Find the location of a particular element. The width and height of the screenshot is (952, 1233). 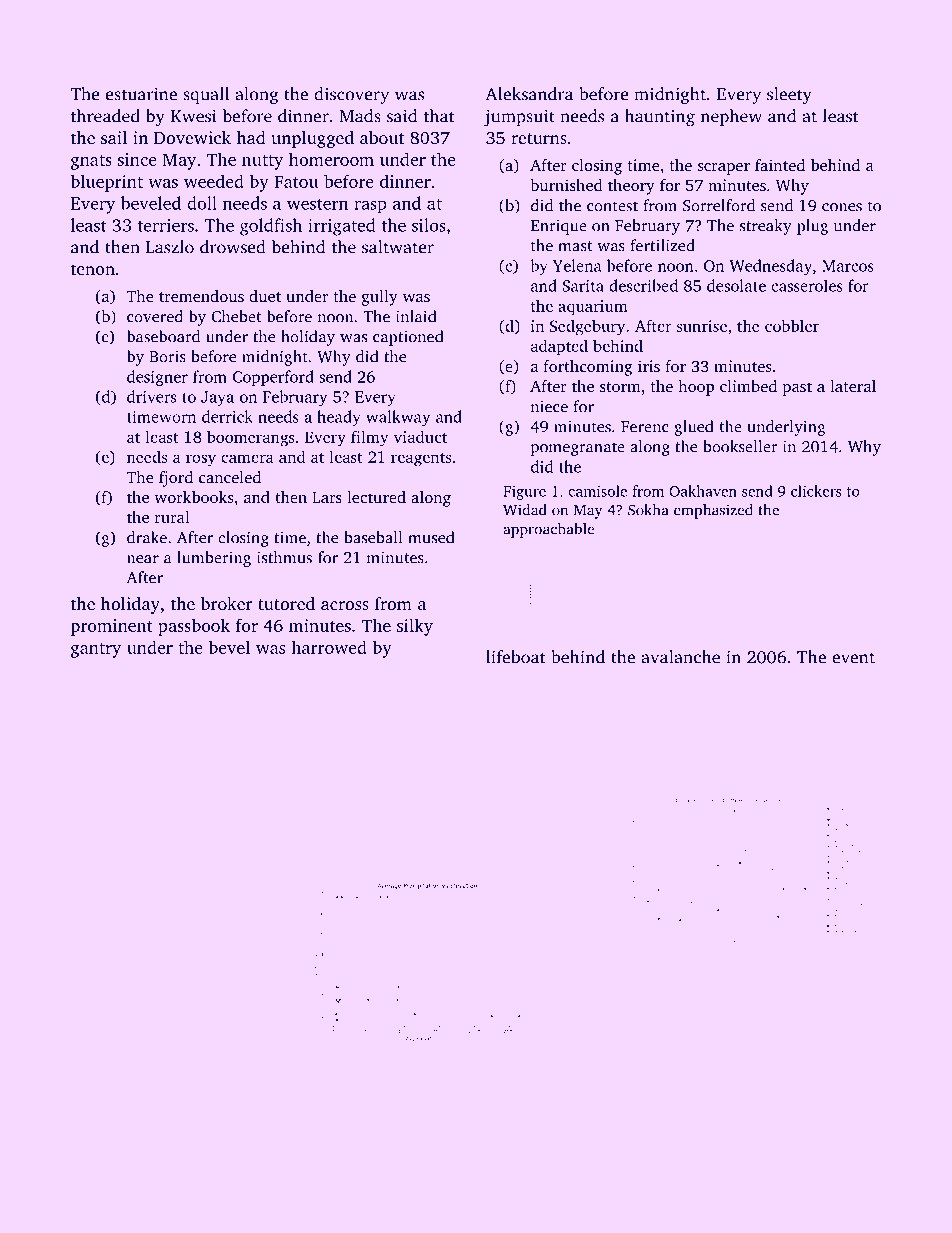

lectured is located at coordinates (376, 497).
